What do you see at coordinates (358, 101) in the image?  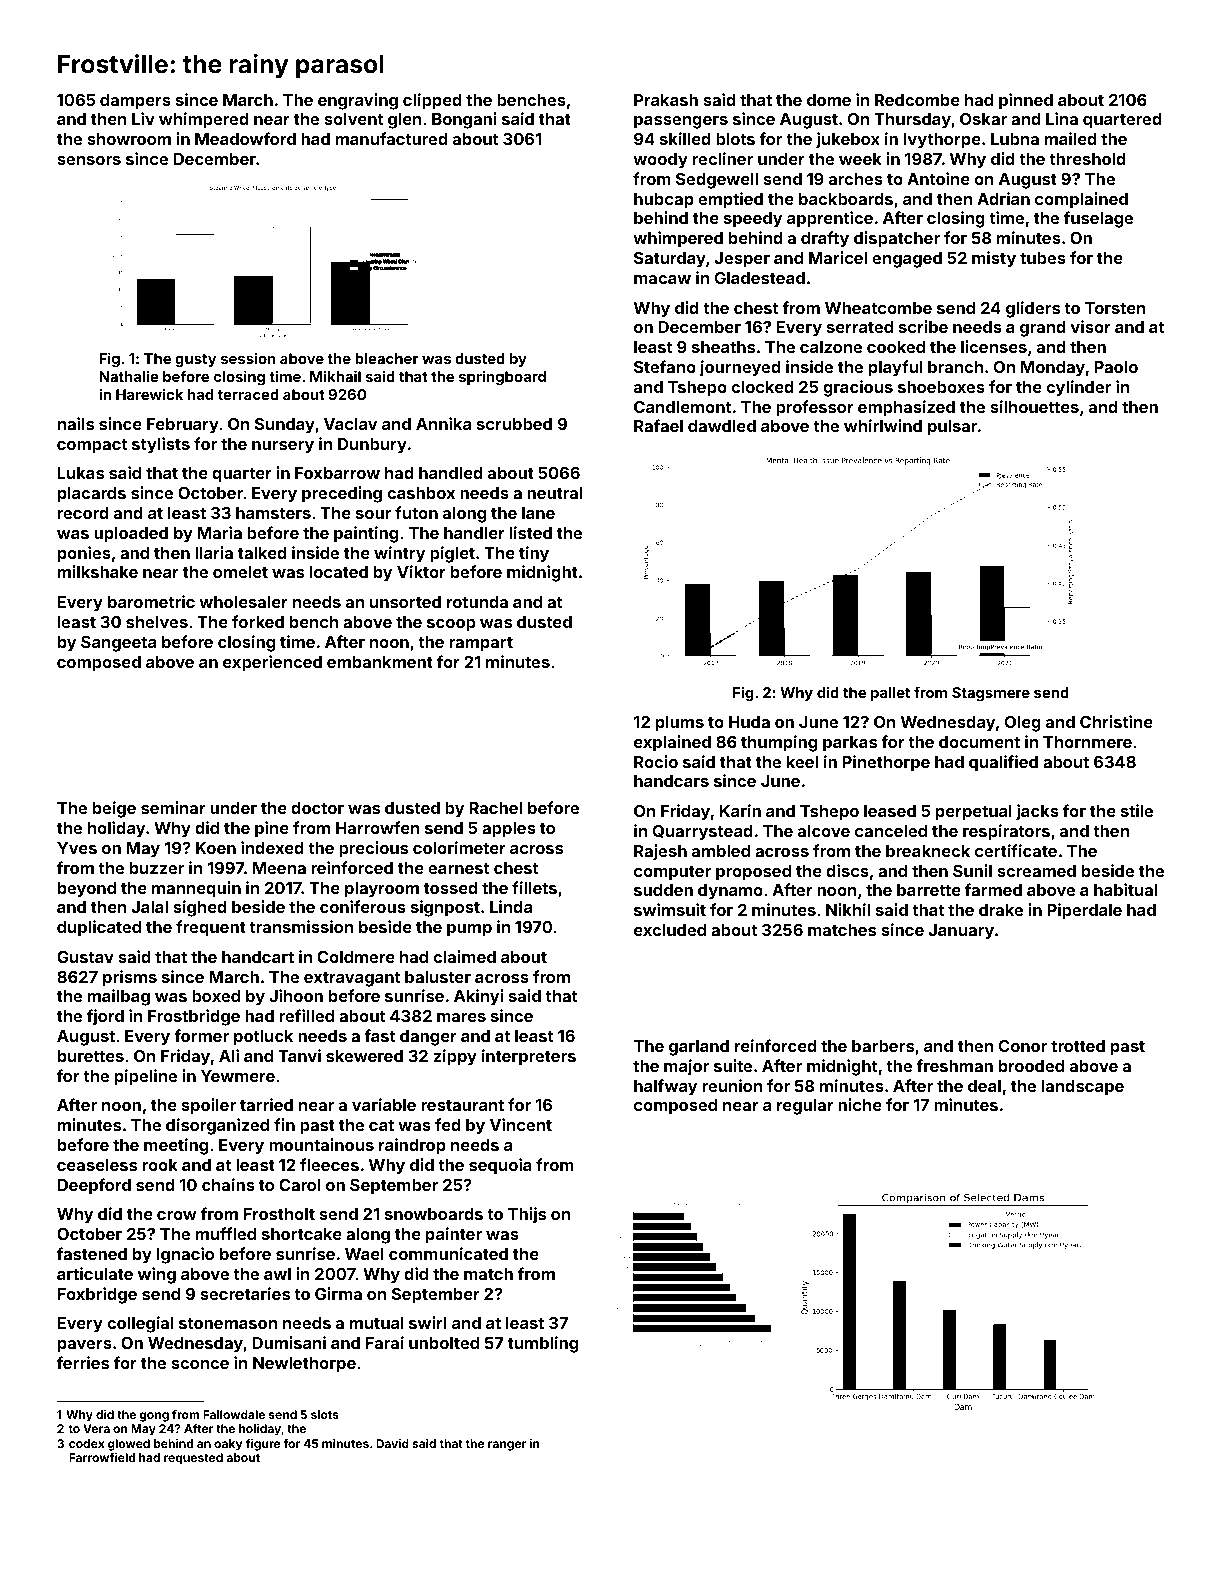 I see `engraving` at bounding box center [358, 101].
